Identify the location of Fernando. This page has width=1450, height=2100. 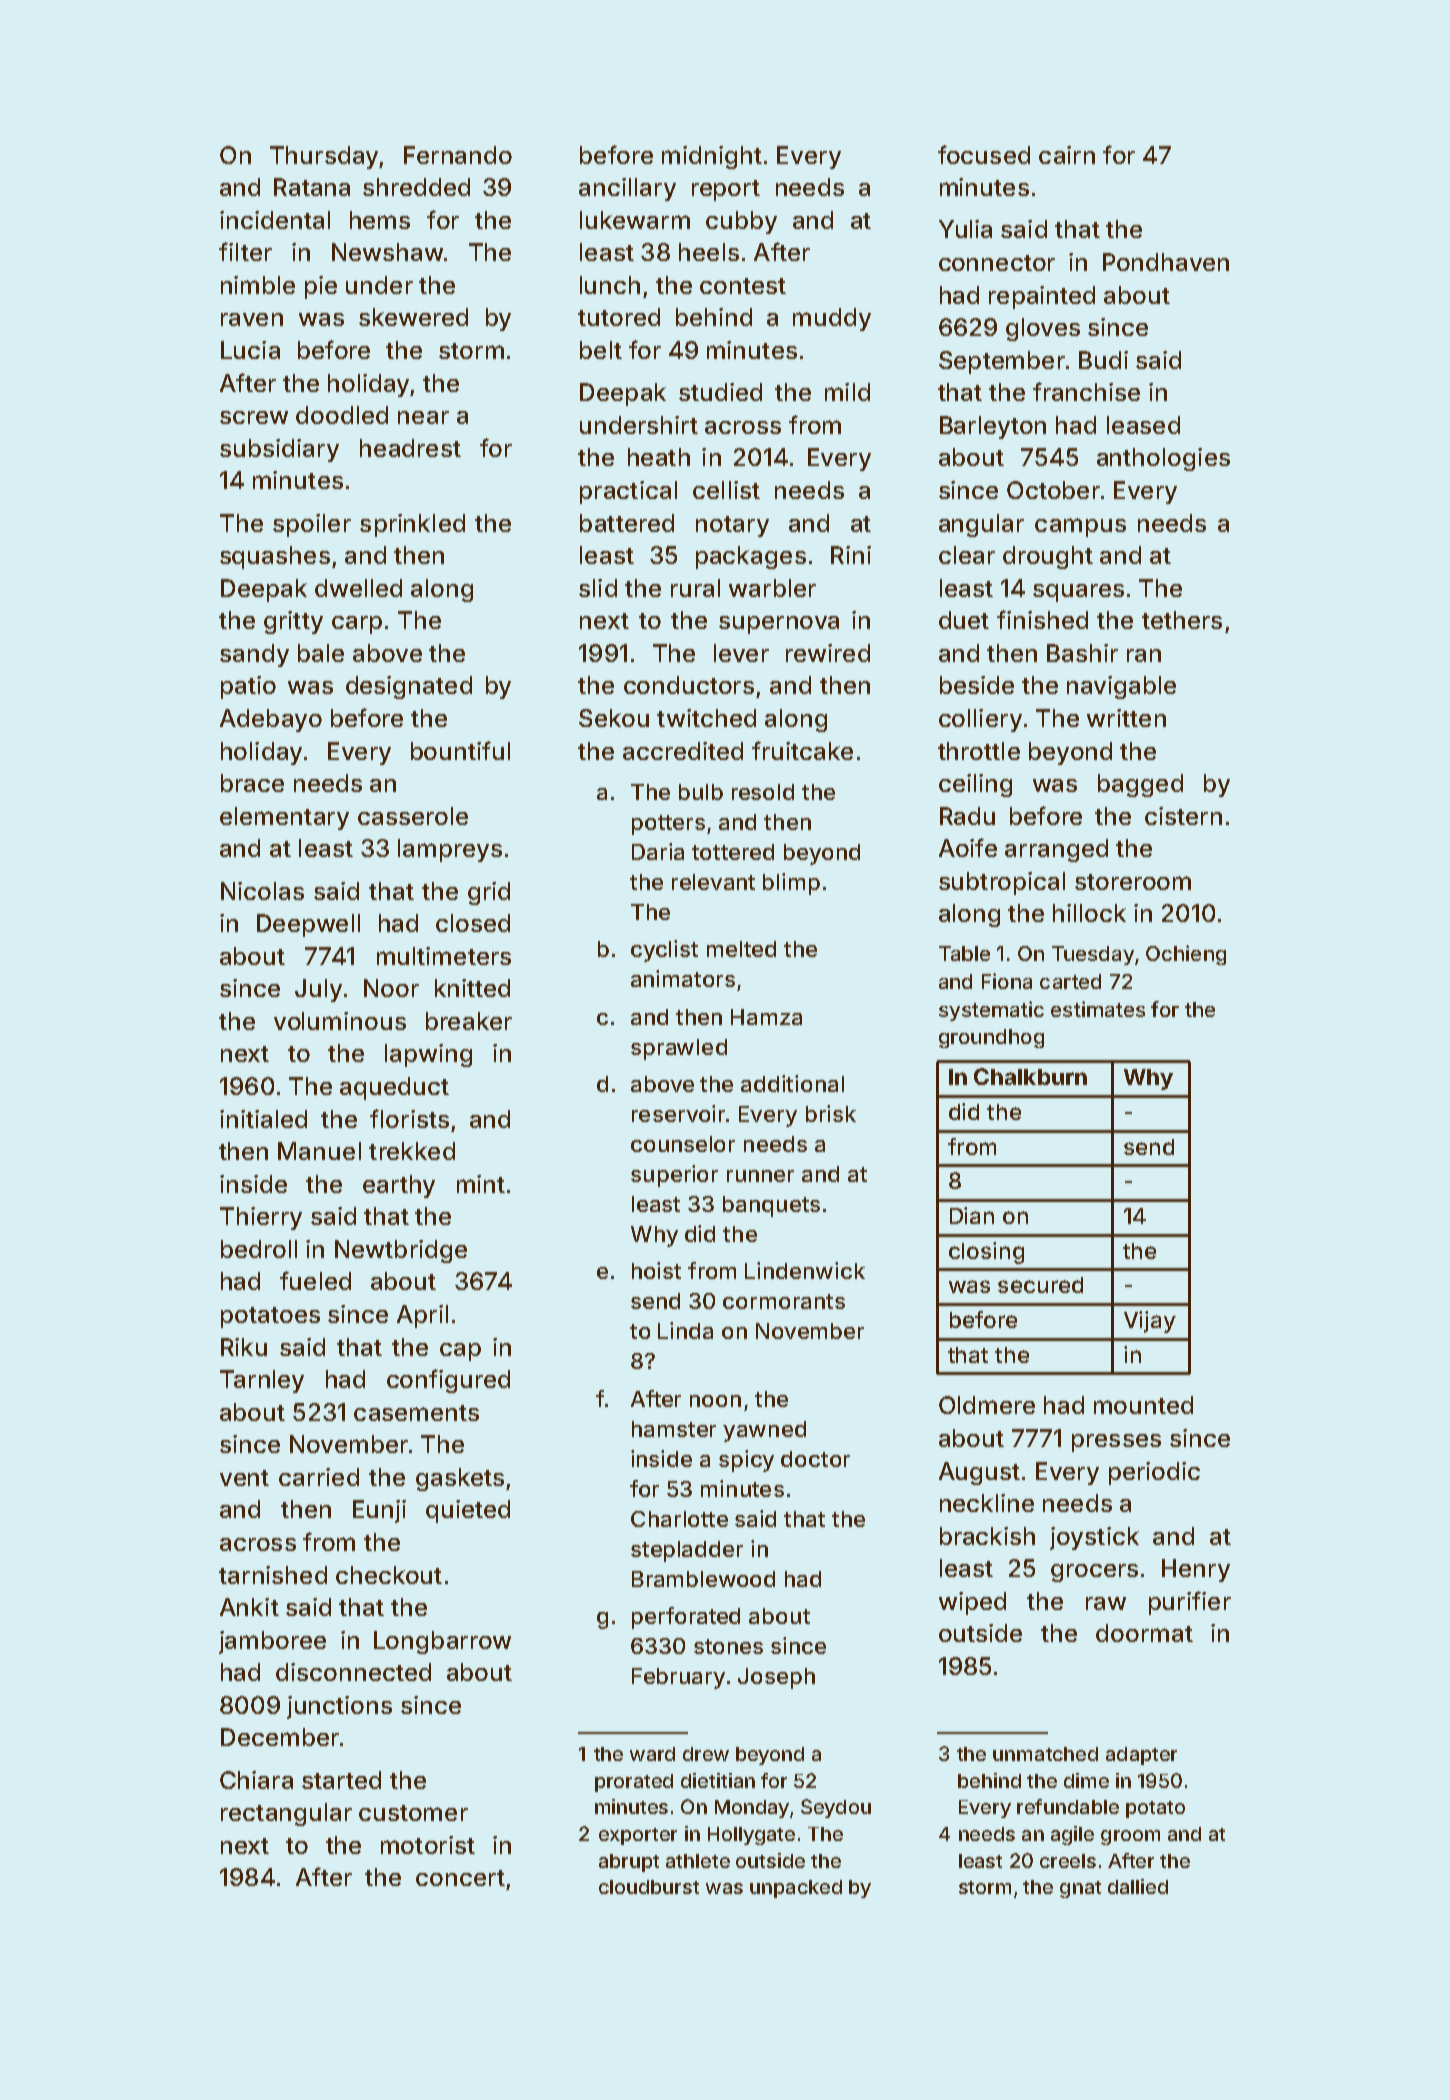
(458, 155).
